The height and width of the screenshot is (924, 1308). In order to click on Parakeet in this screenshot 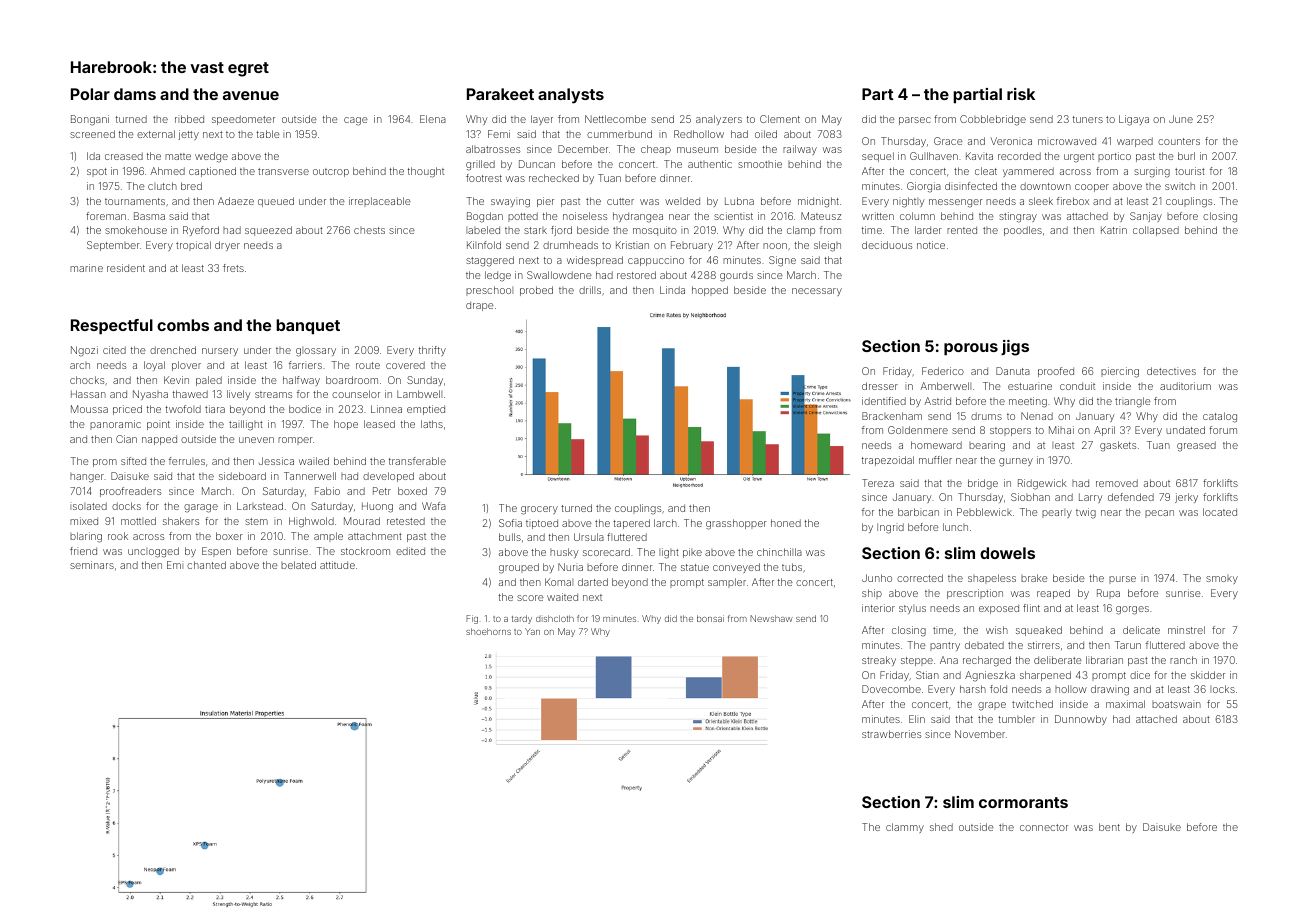, I will do `click(500, 94)`.
